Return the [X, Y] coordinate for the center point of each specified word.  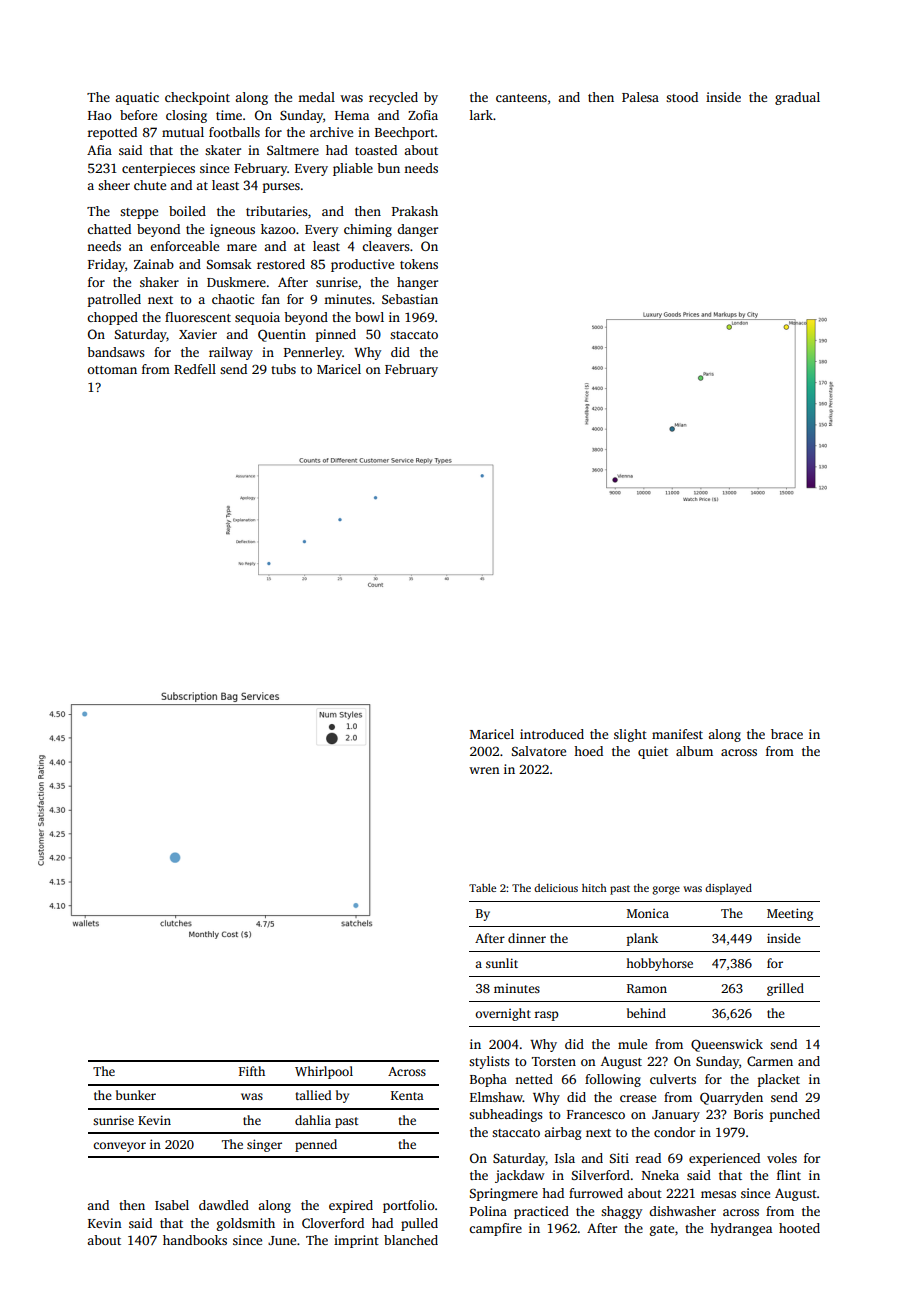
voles [782, 1158]
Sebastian [410, 299]
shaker [159, 282]
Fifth [252, 1071]
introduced [552, 734]
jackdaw [520, 1176]
